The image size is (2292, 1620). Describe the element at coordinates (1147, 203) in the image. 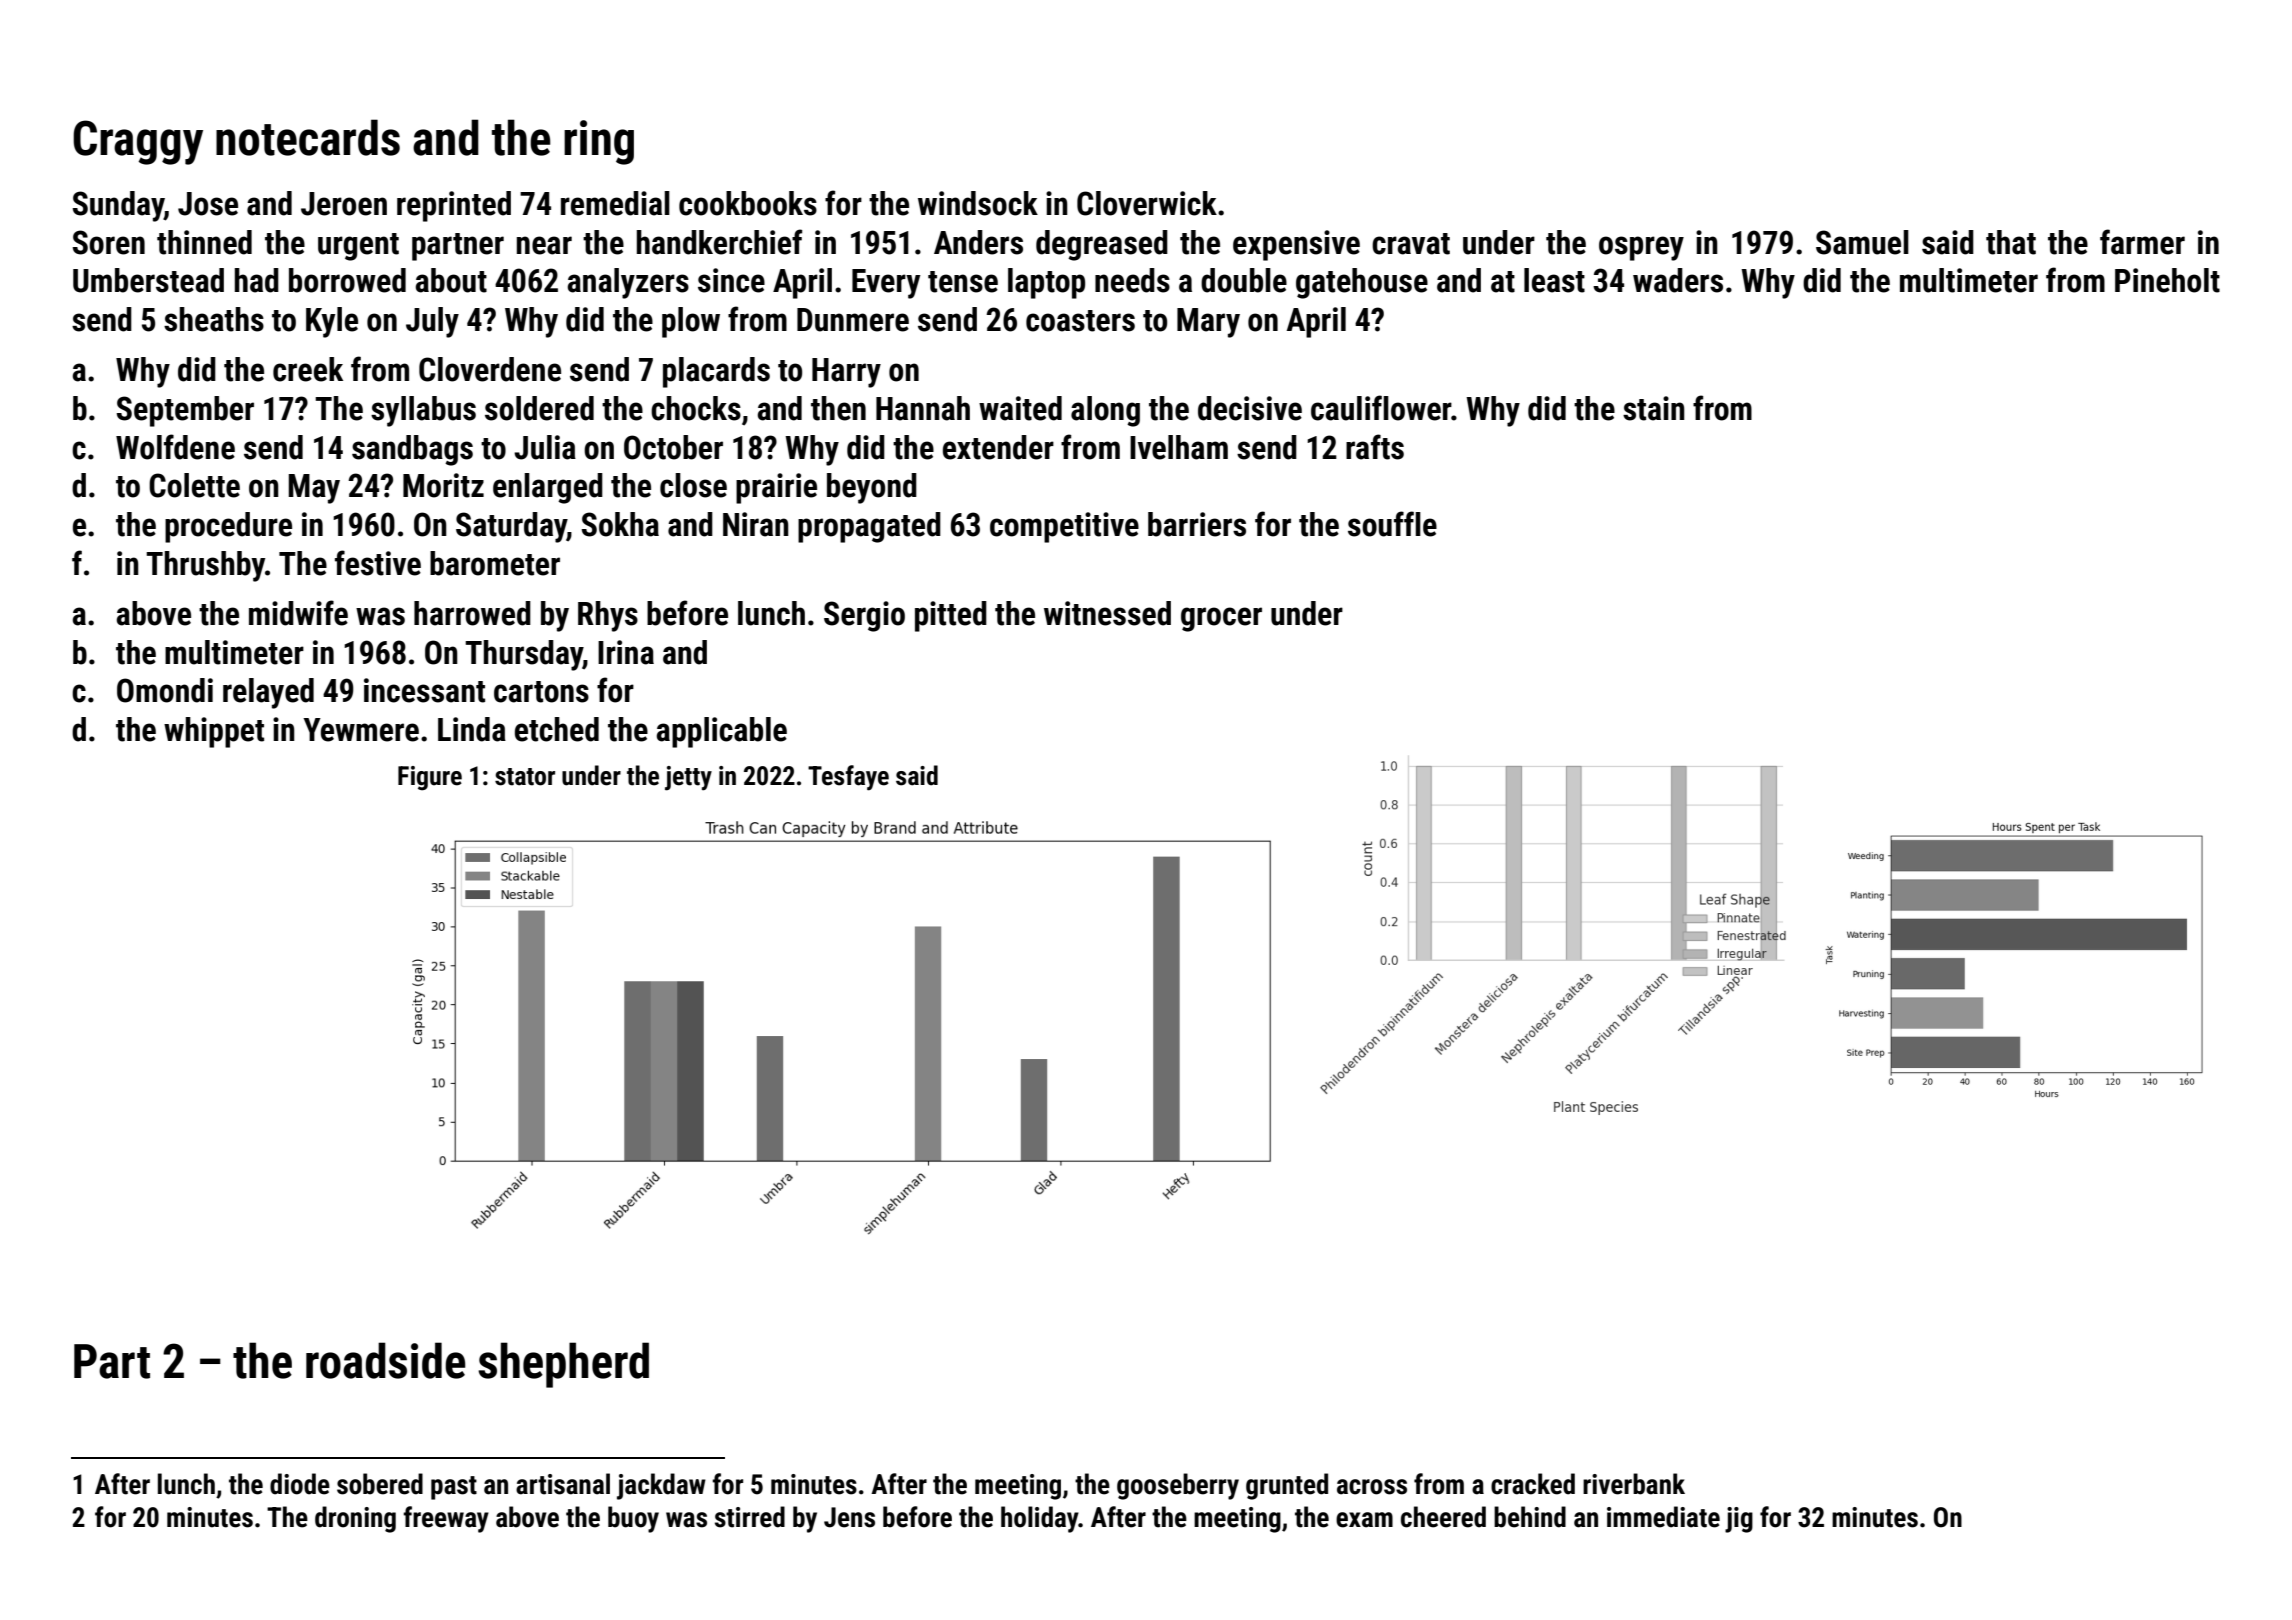

I see `Cloverwick` at that location.
